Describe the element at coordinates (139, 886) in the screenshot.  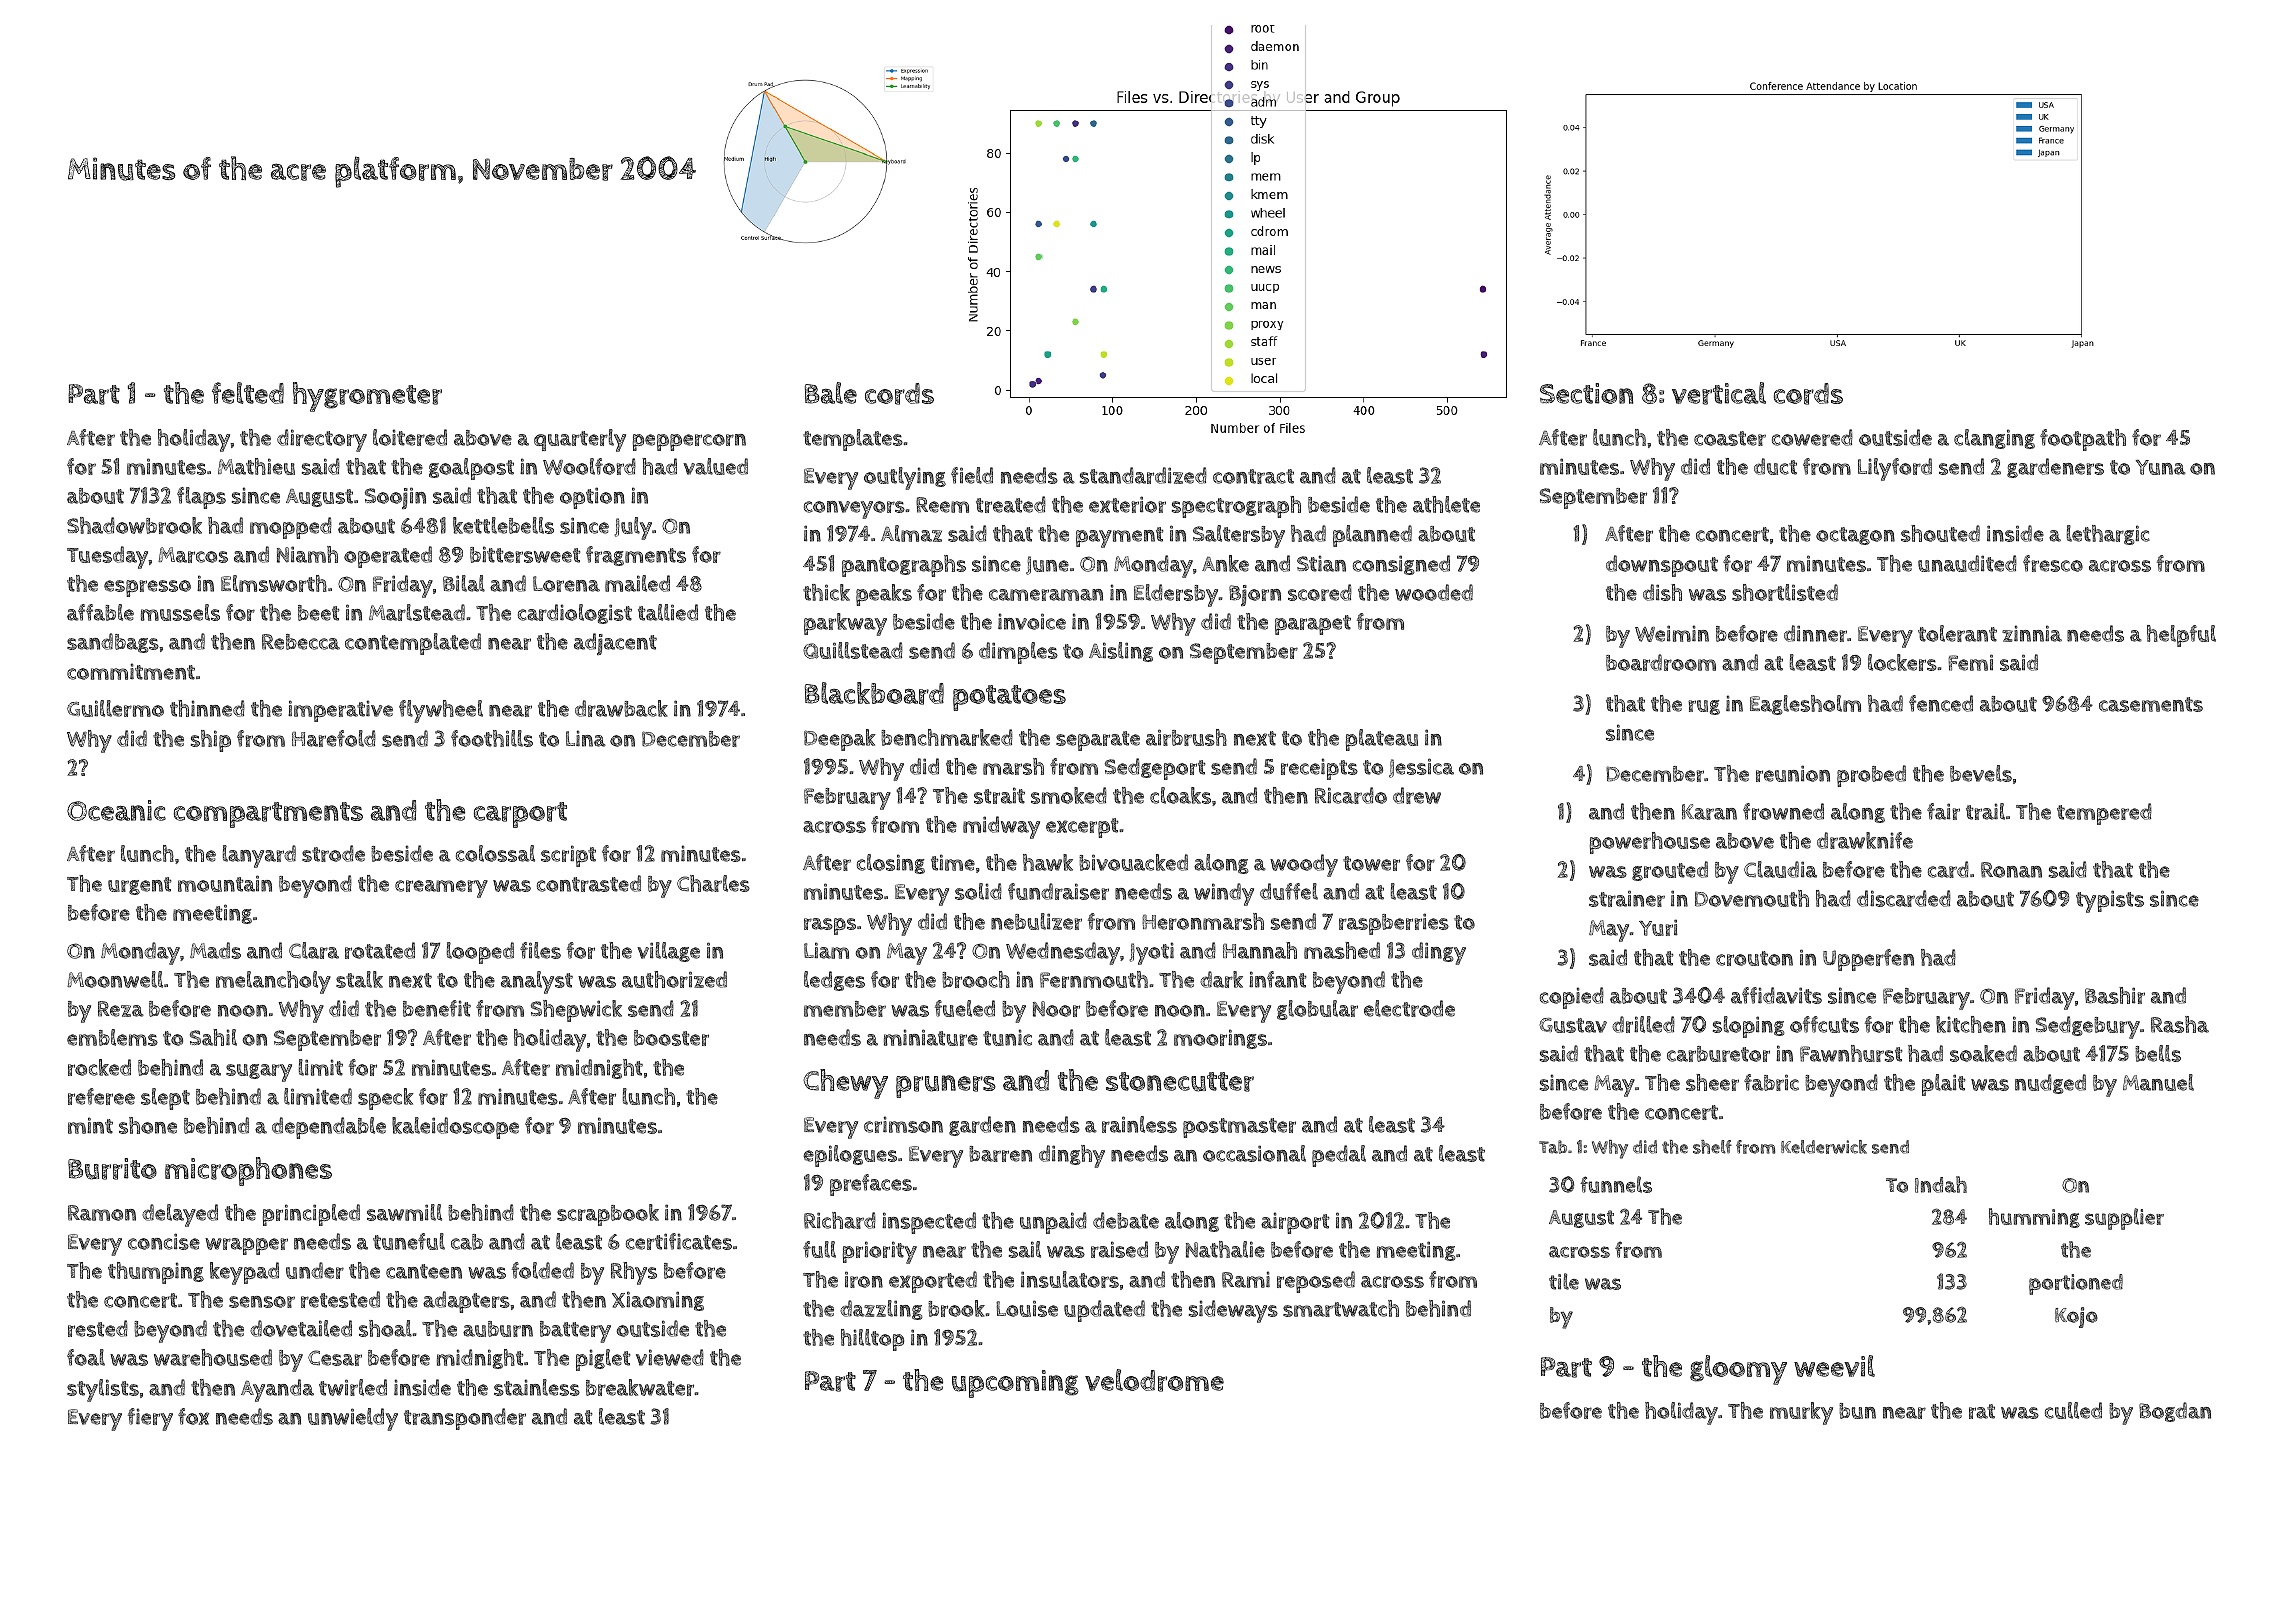
I see `urgent` at that location.
